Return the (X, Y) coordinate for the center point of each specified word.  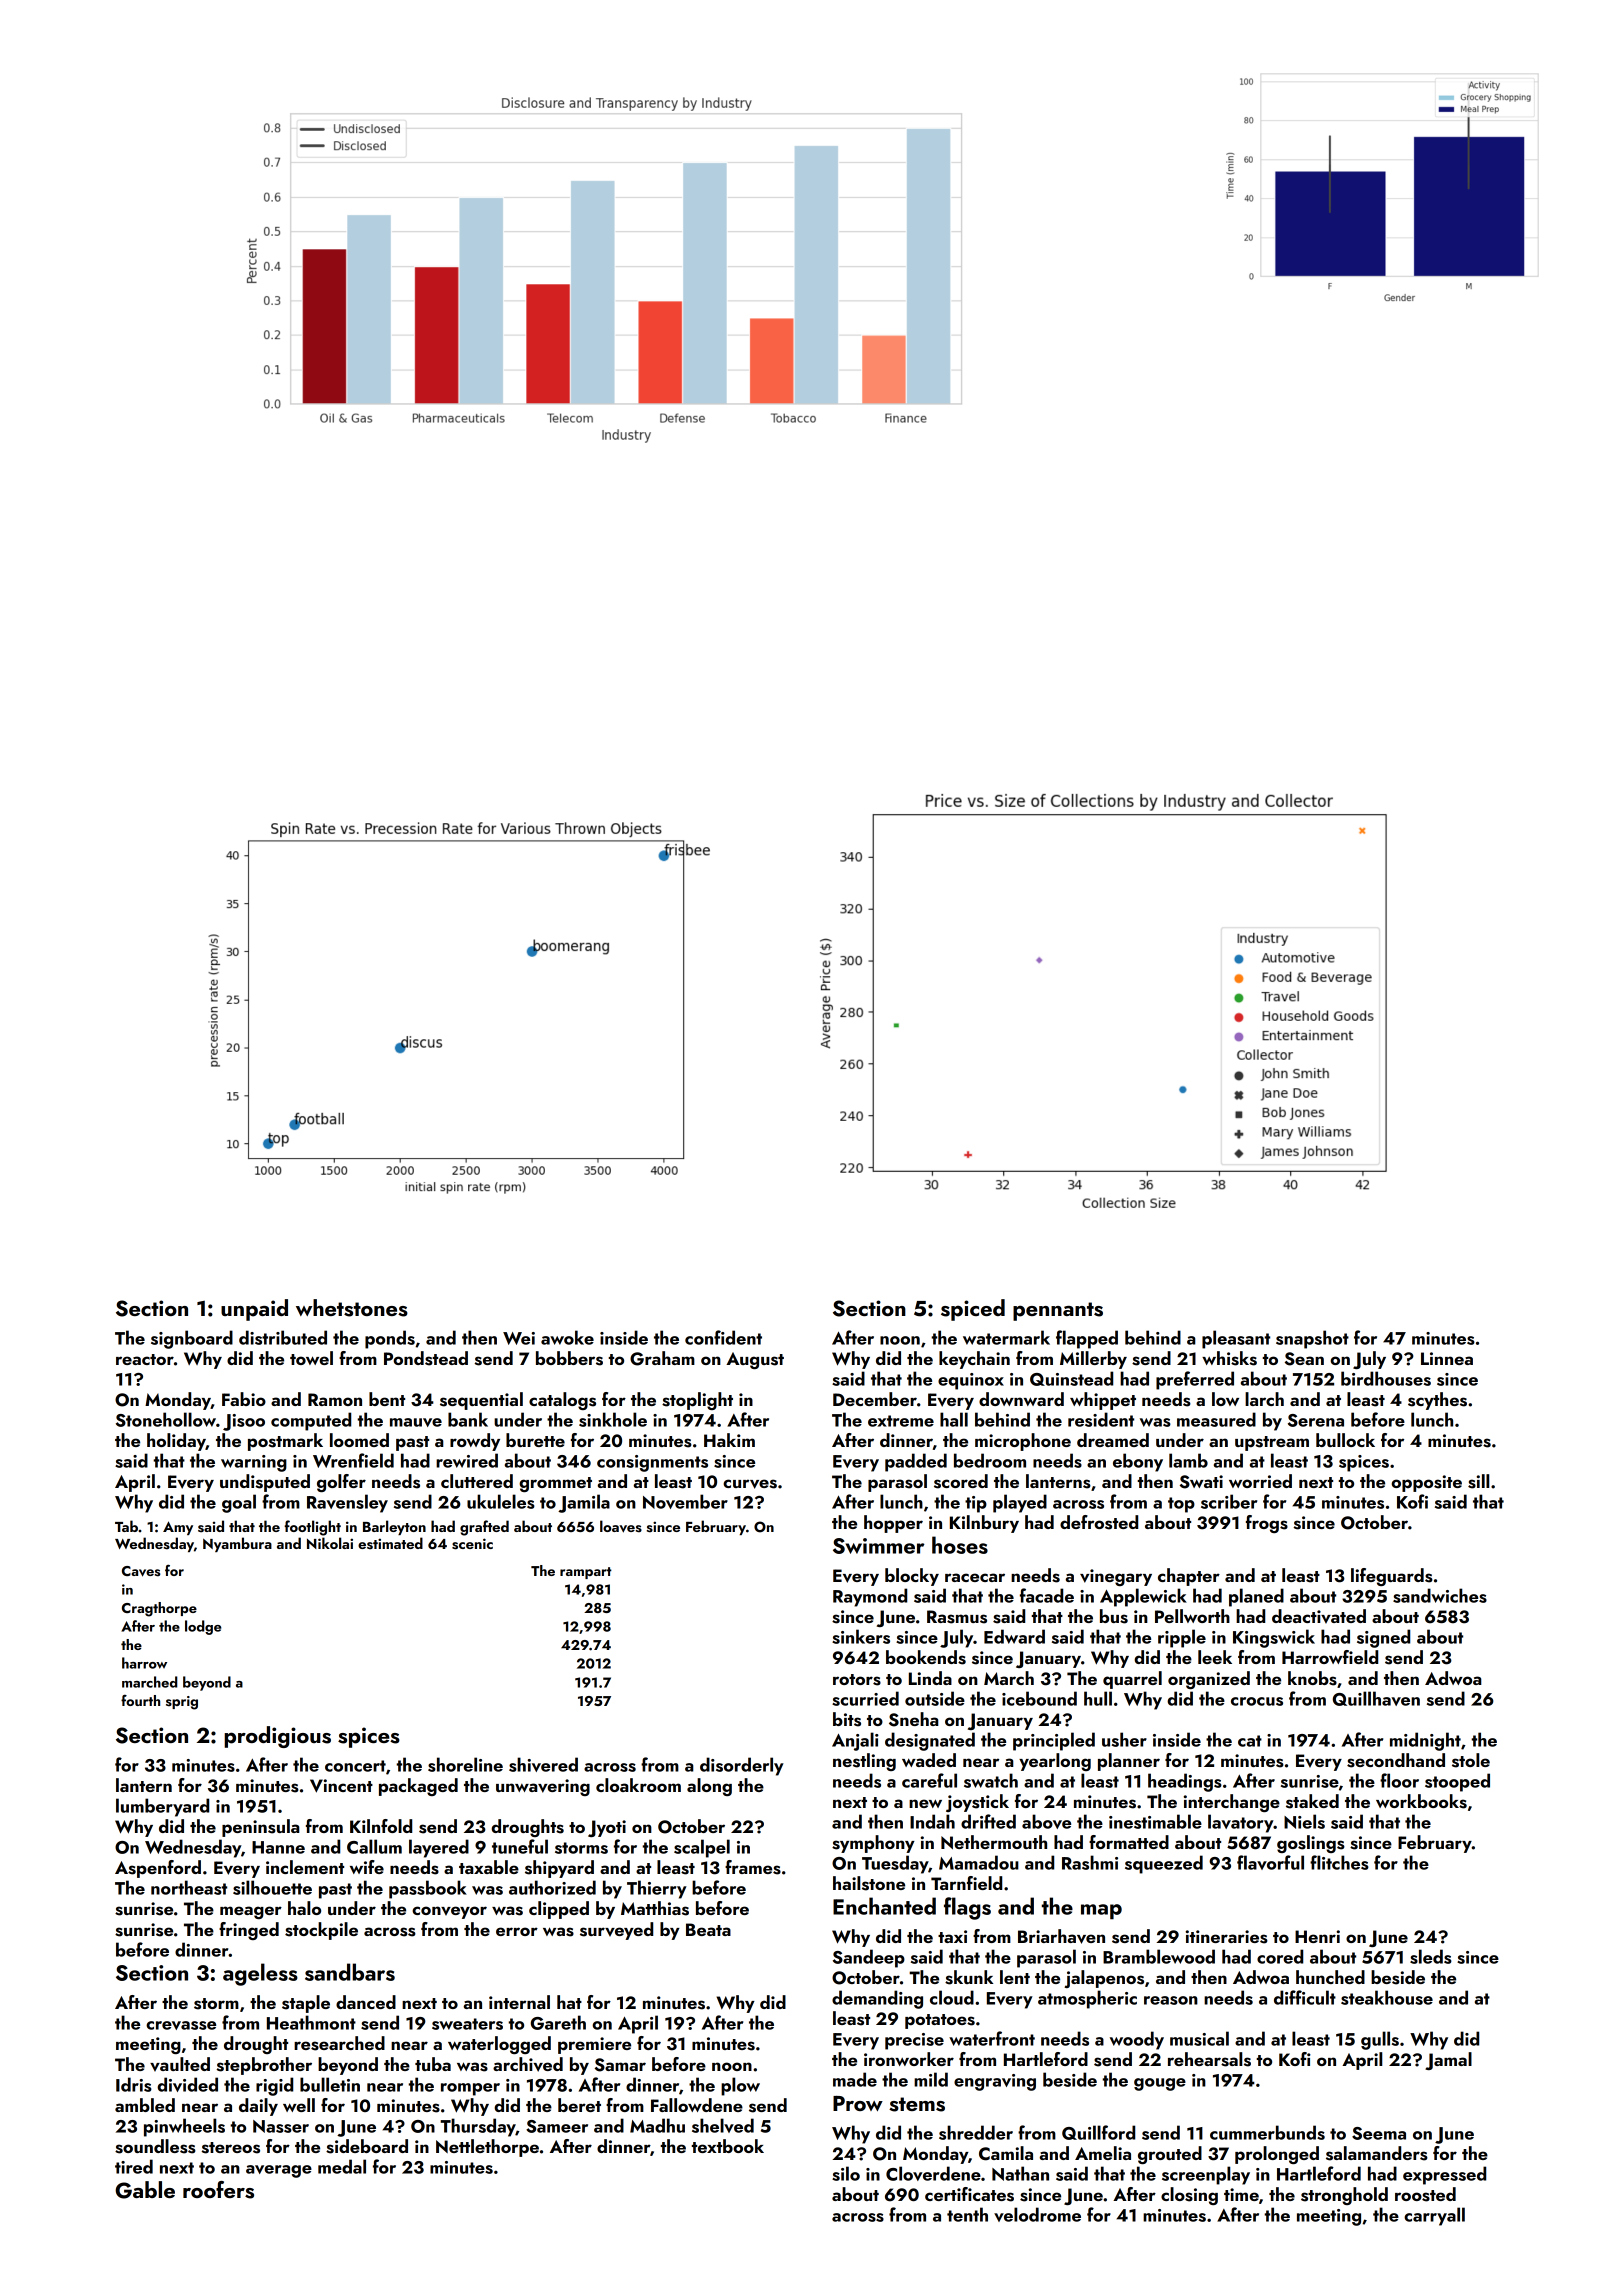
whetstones (352, 1308)
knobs (1312, 1678)
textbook (727, 2146)
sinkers (861, 1636)
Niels (1304, 1821)
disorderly (742, 1766)
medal (342, 2166)
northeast (189, 1887)
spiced (973, 1310)
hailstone (869, 1883)
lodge (203, 1627)
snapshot (1312, 1339)
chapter (1189, 1577)
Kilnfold (381, 1826)
